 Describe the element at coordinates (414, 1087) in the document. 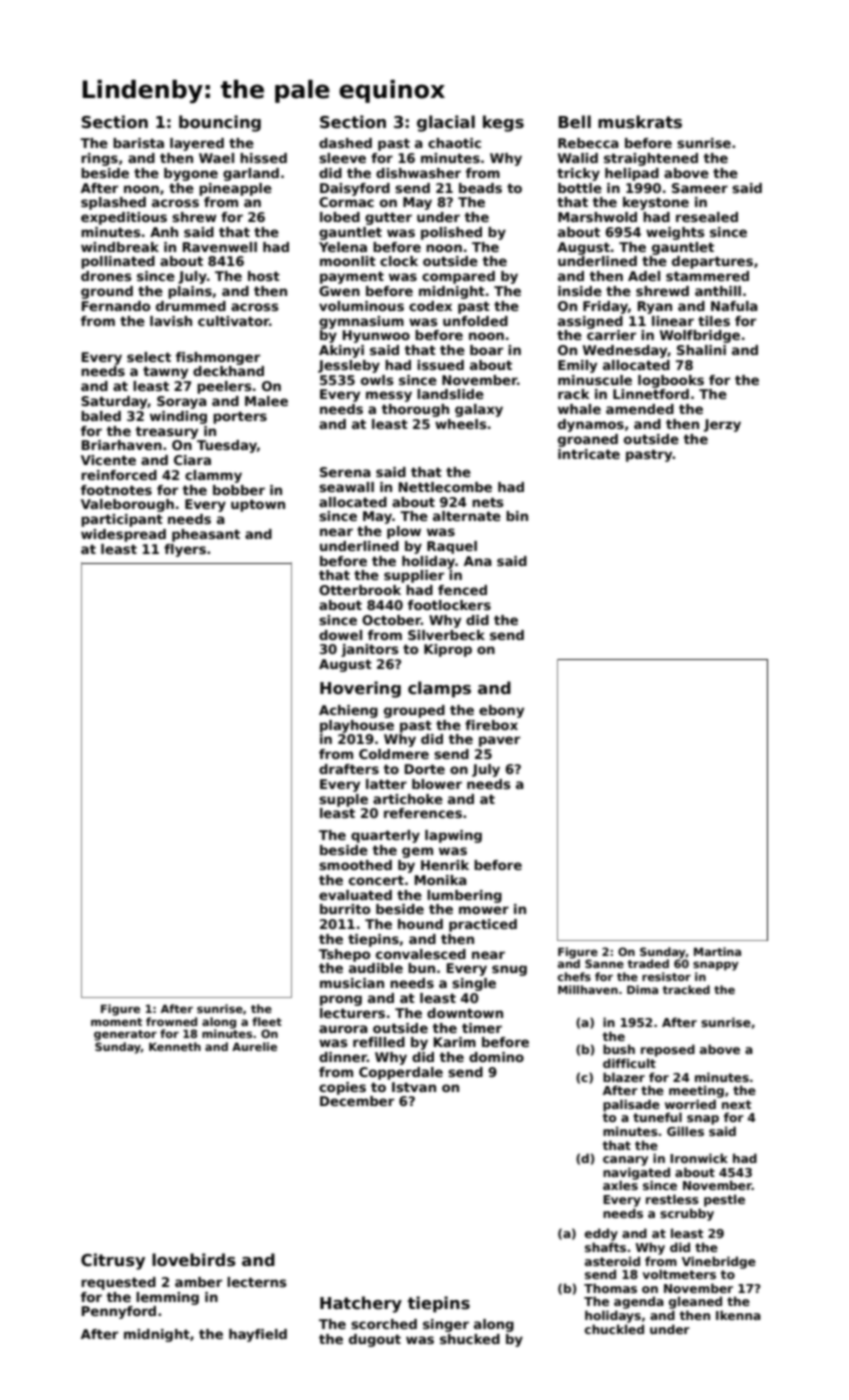

I see `Istvan` at that location.
